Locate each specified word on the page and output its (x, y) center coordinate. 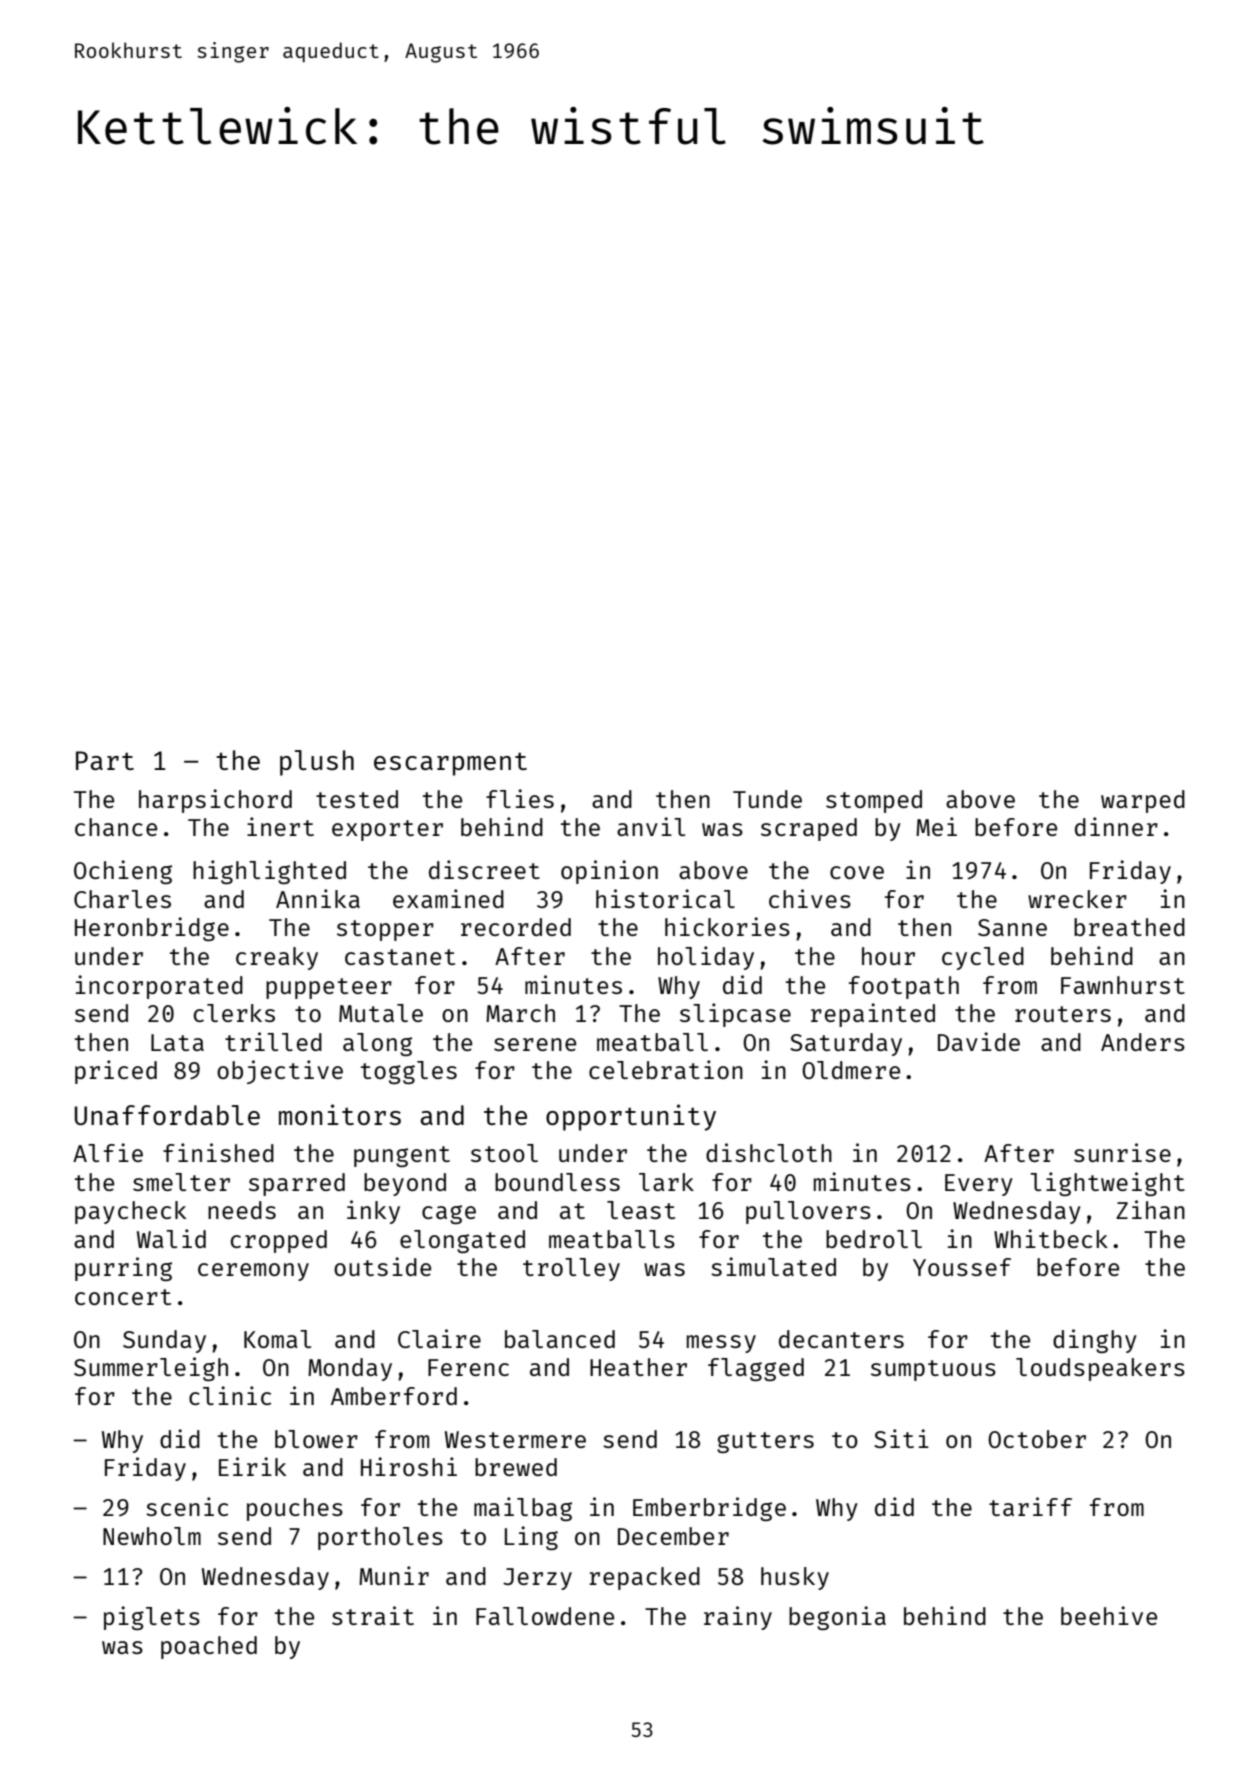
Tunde (767, 799)
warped (1143, 801)
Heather (638, 1367)
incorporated (159, 987)
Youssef (962, 1267)
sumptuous (933, 1370)
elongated (462, 1241)
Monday (350, 1369)
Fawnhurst (1123, 985)
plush (317, 763)
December (673, 1536)
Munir (394, 1575)
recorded (516, 927)
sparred (297, 1184)
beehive (1109, 1615)
